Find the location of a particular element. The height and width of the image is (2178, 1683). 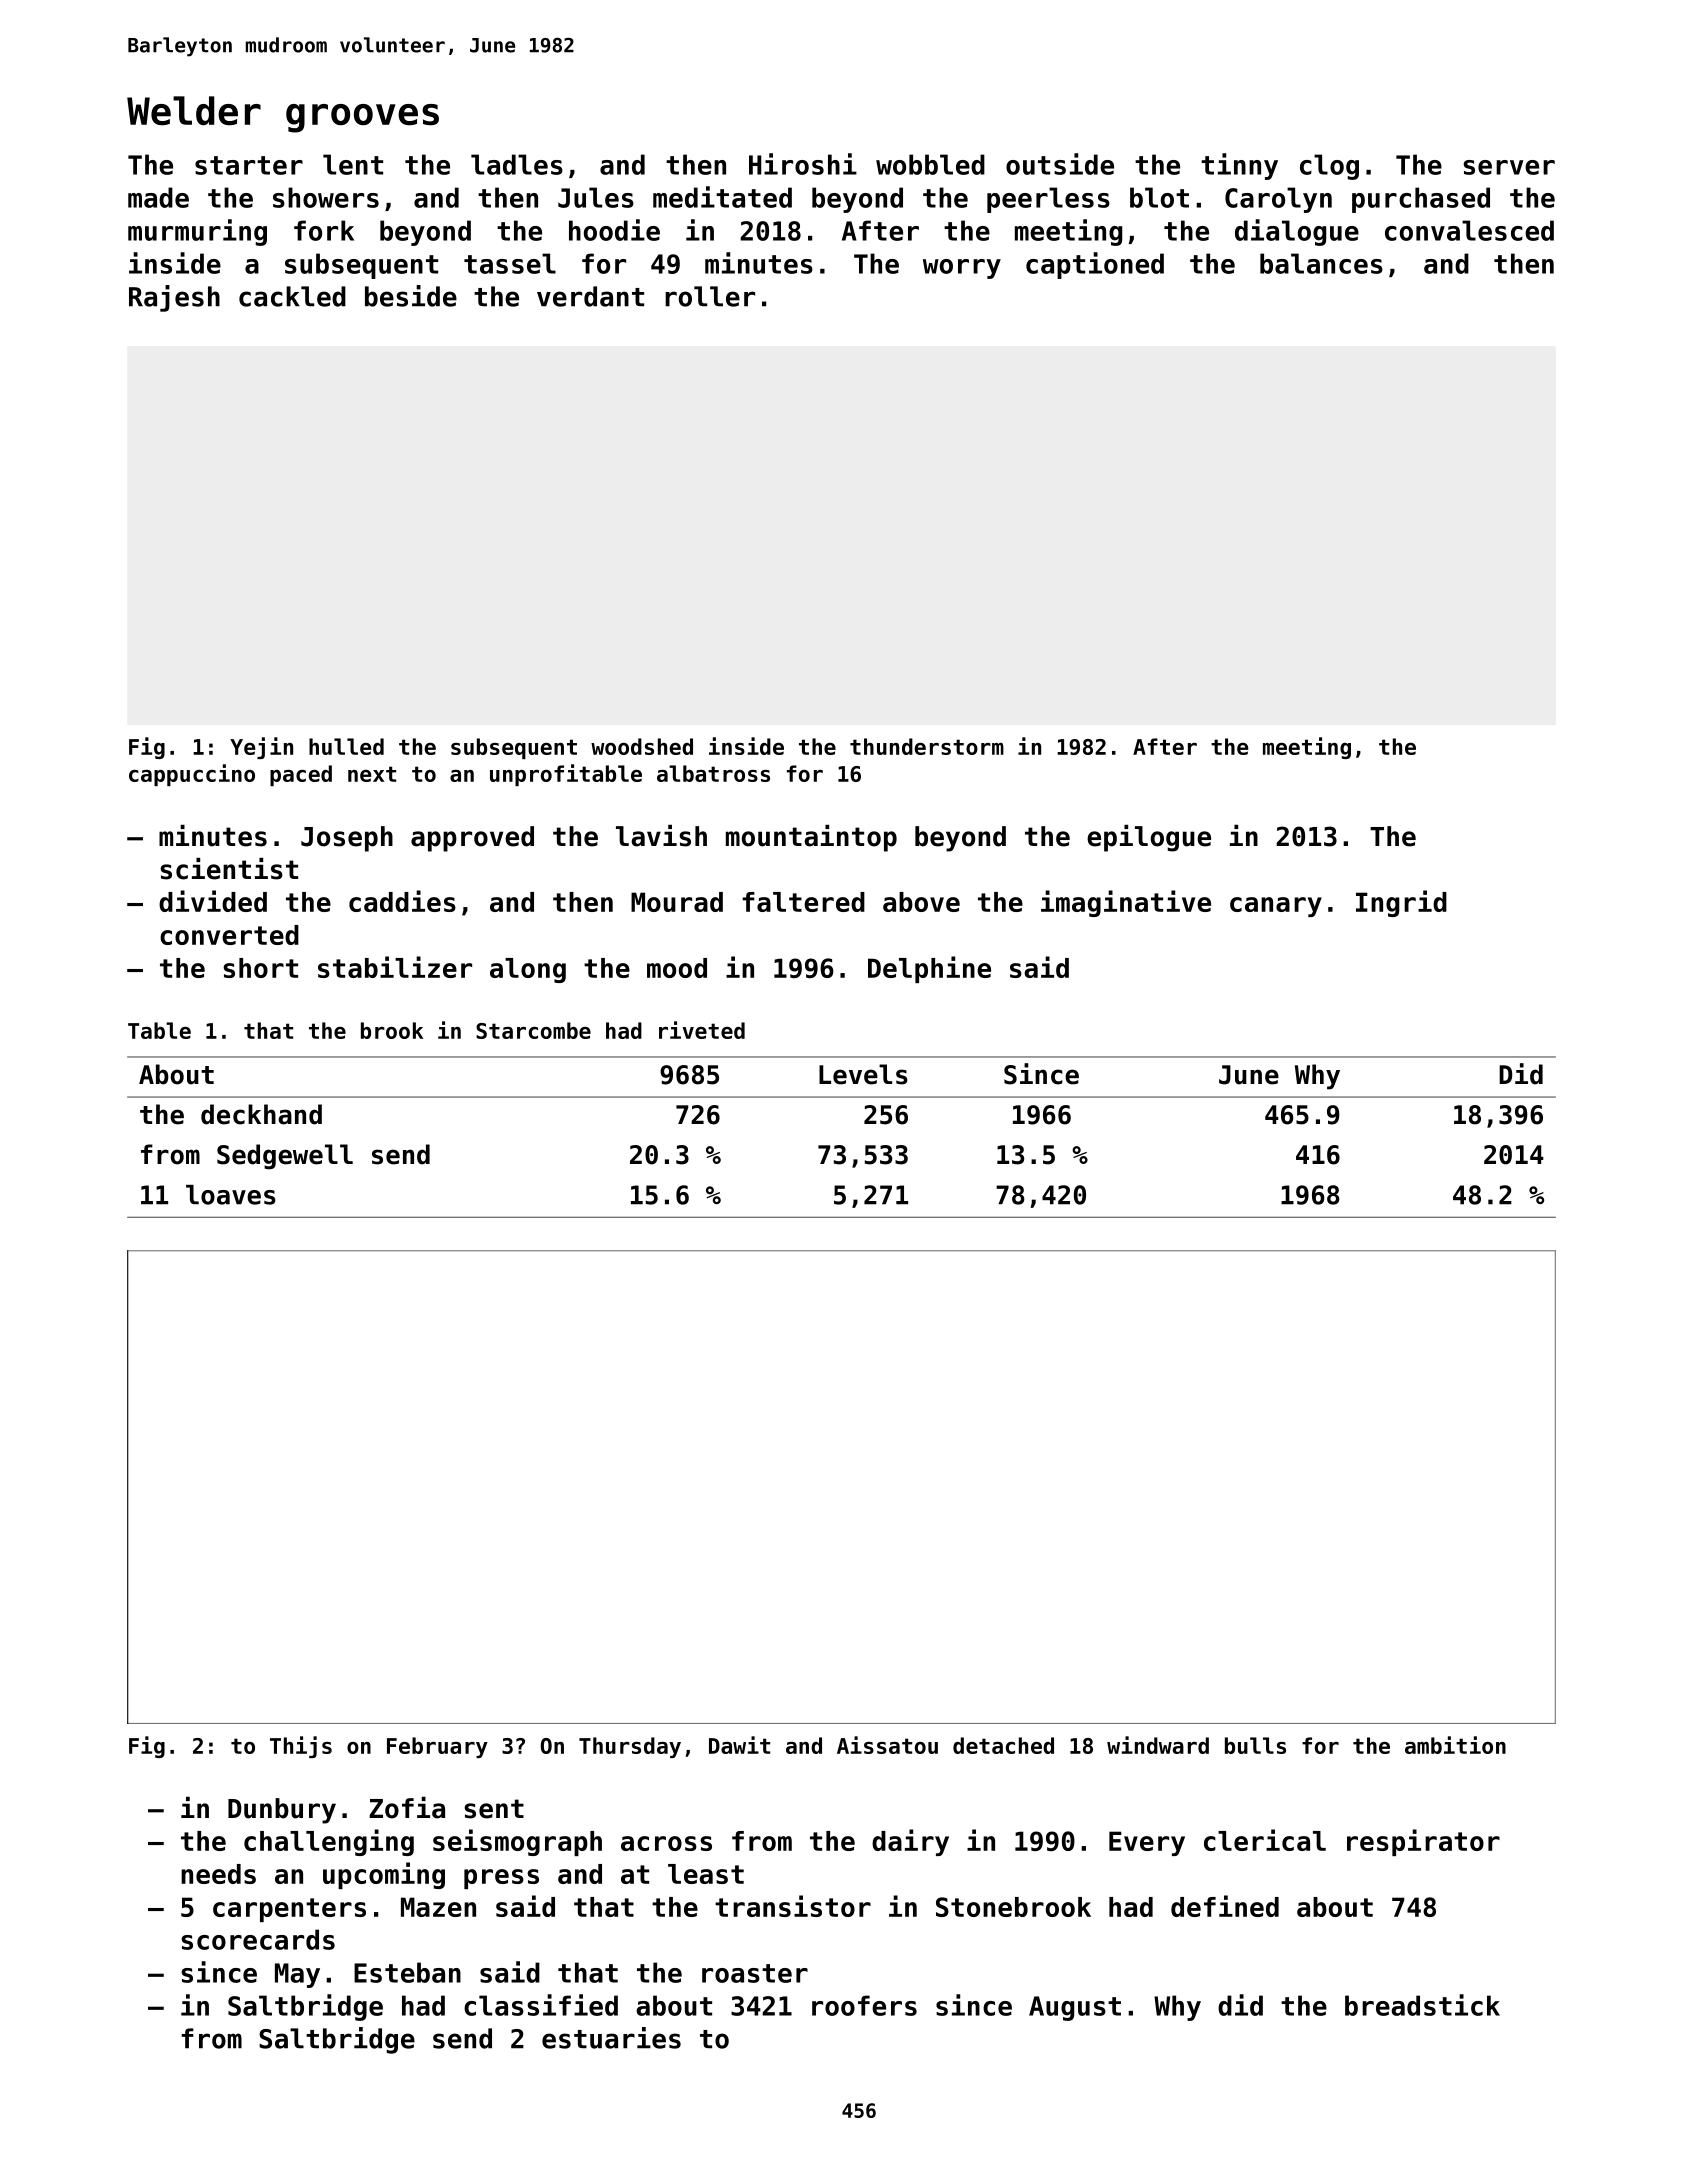

lent is located at coordinates (353, 164).
